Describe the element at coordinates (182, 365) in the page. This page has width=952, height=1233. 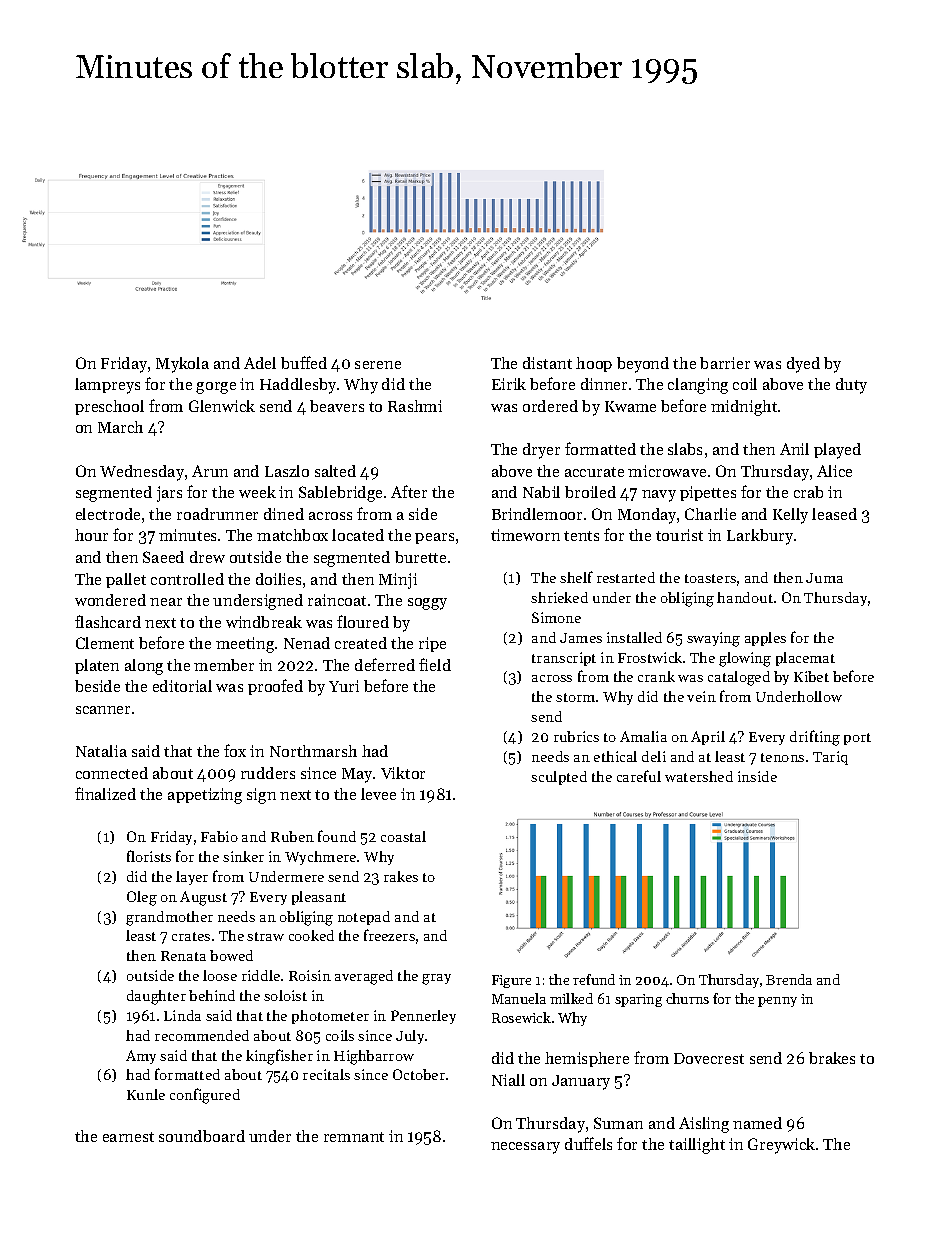
I see `Mykola` at that location.
